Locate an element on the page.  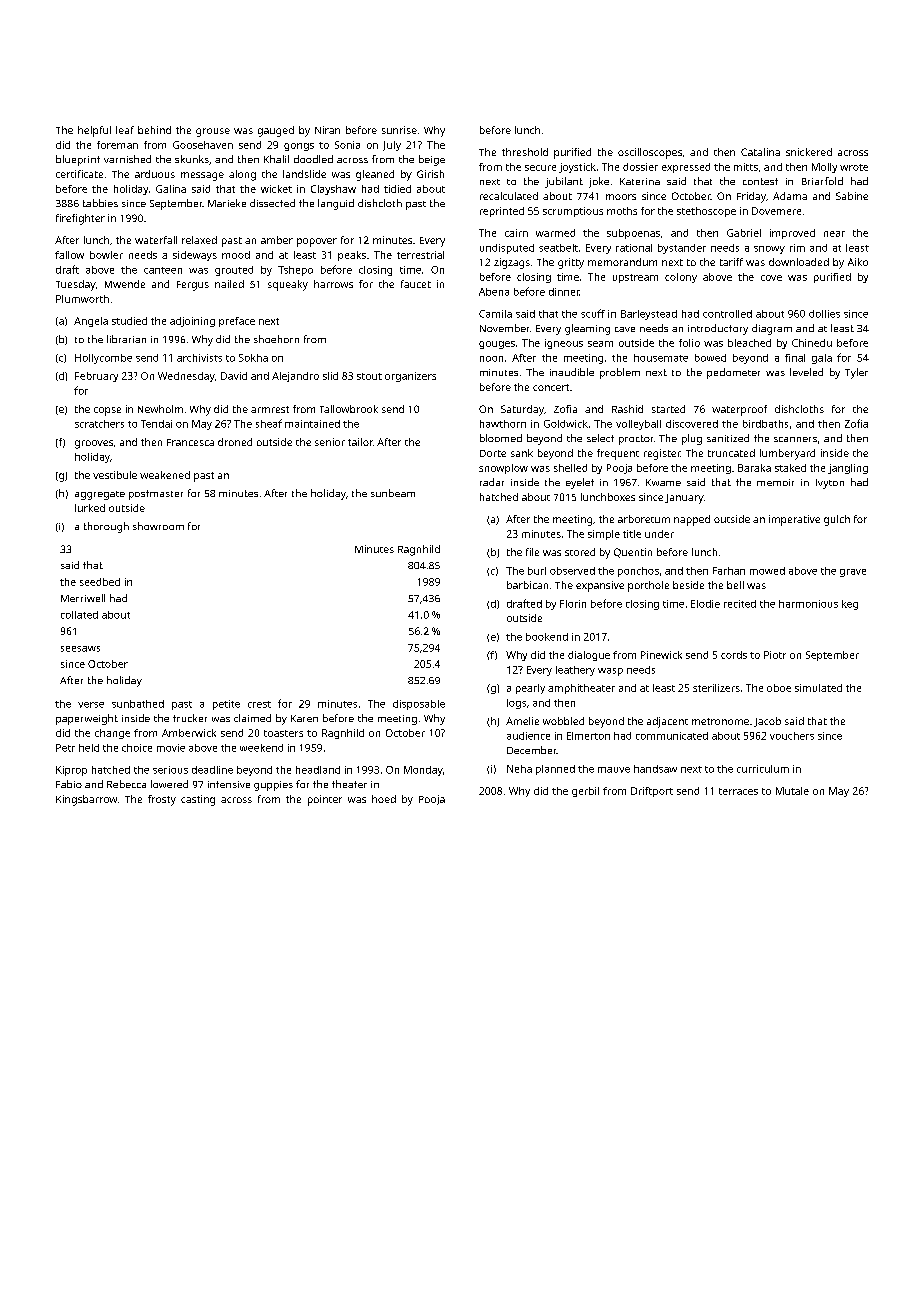
Catalina is located at coordinates (760, 152).
